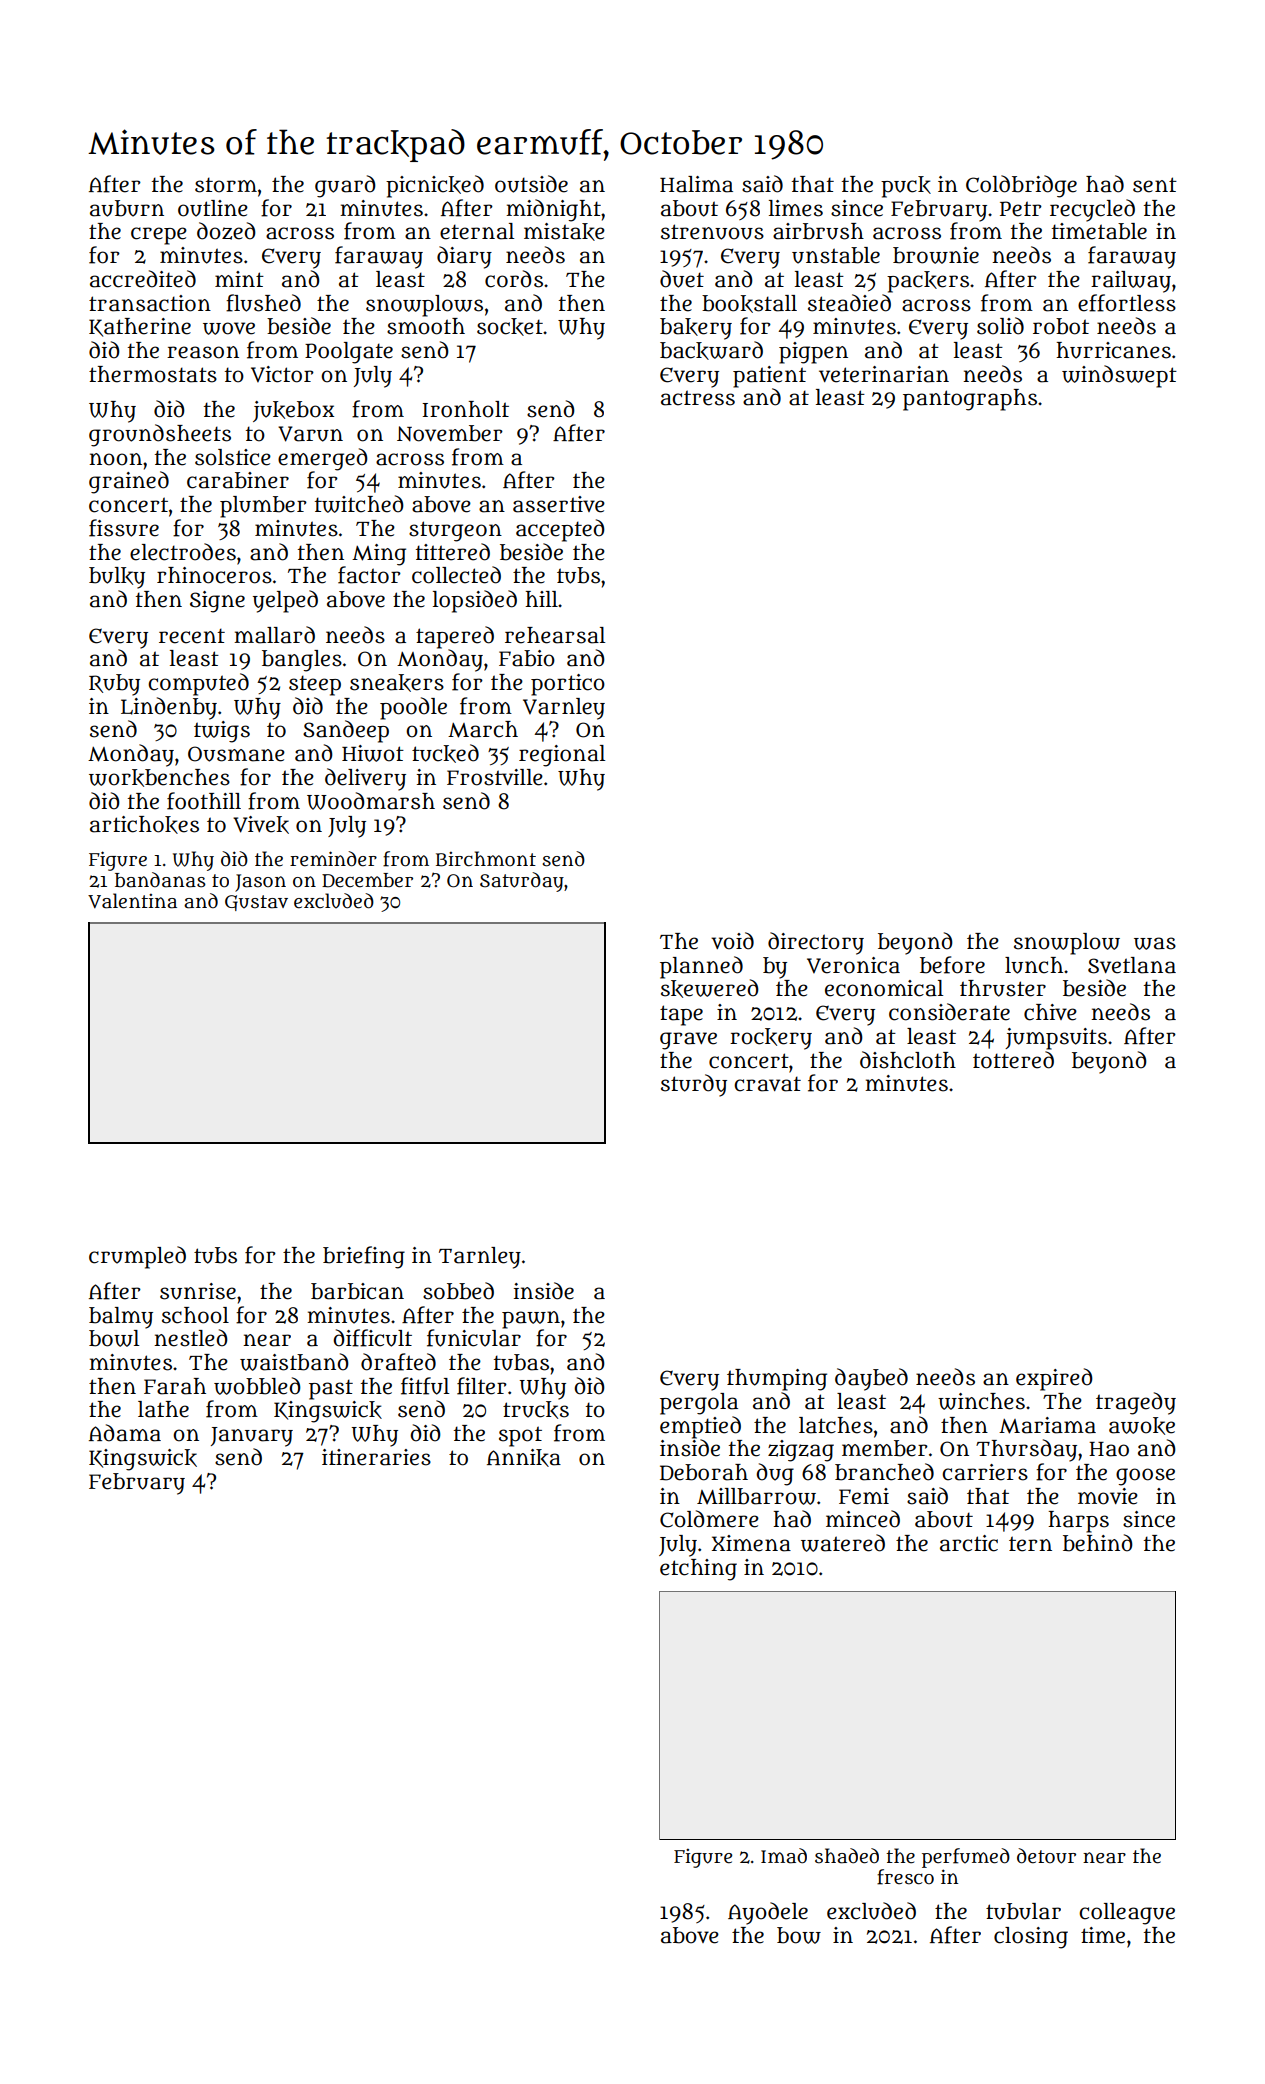 The width and height of the screenshot is (1265, 2084). I want to click on thermostats, so click(153, 374).
